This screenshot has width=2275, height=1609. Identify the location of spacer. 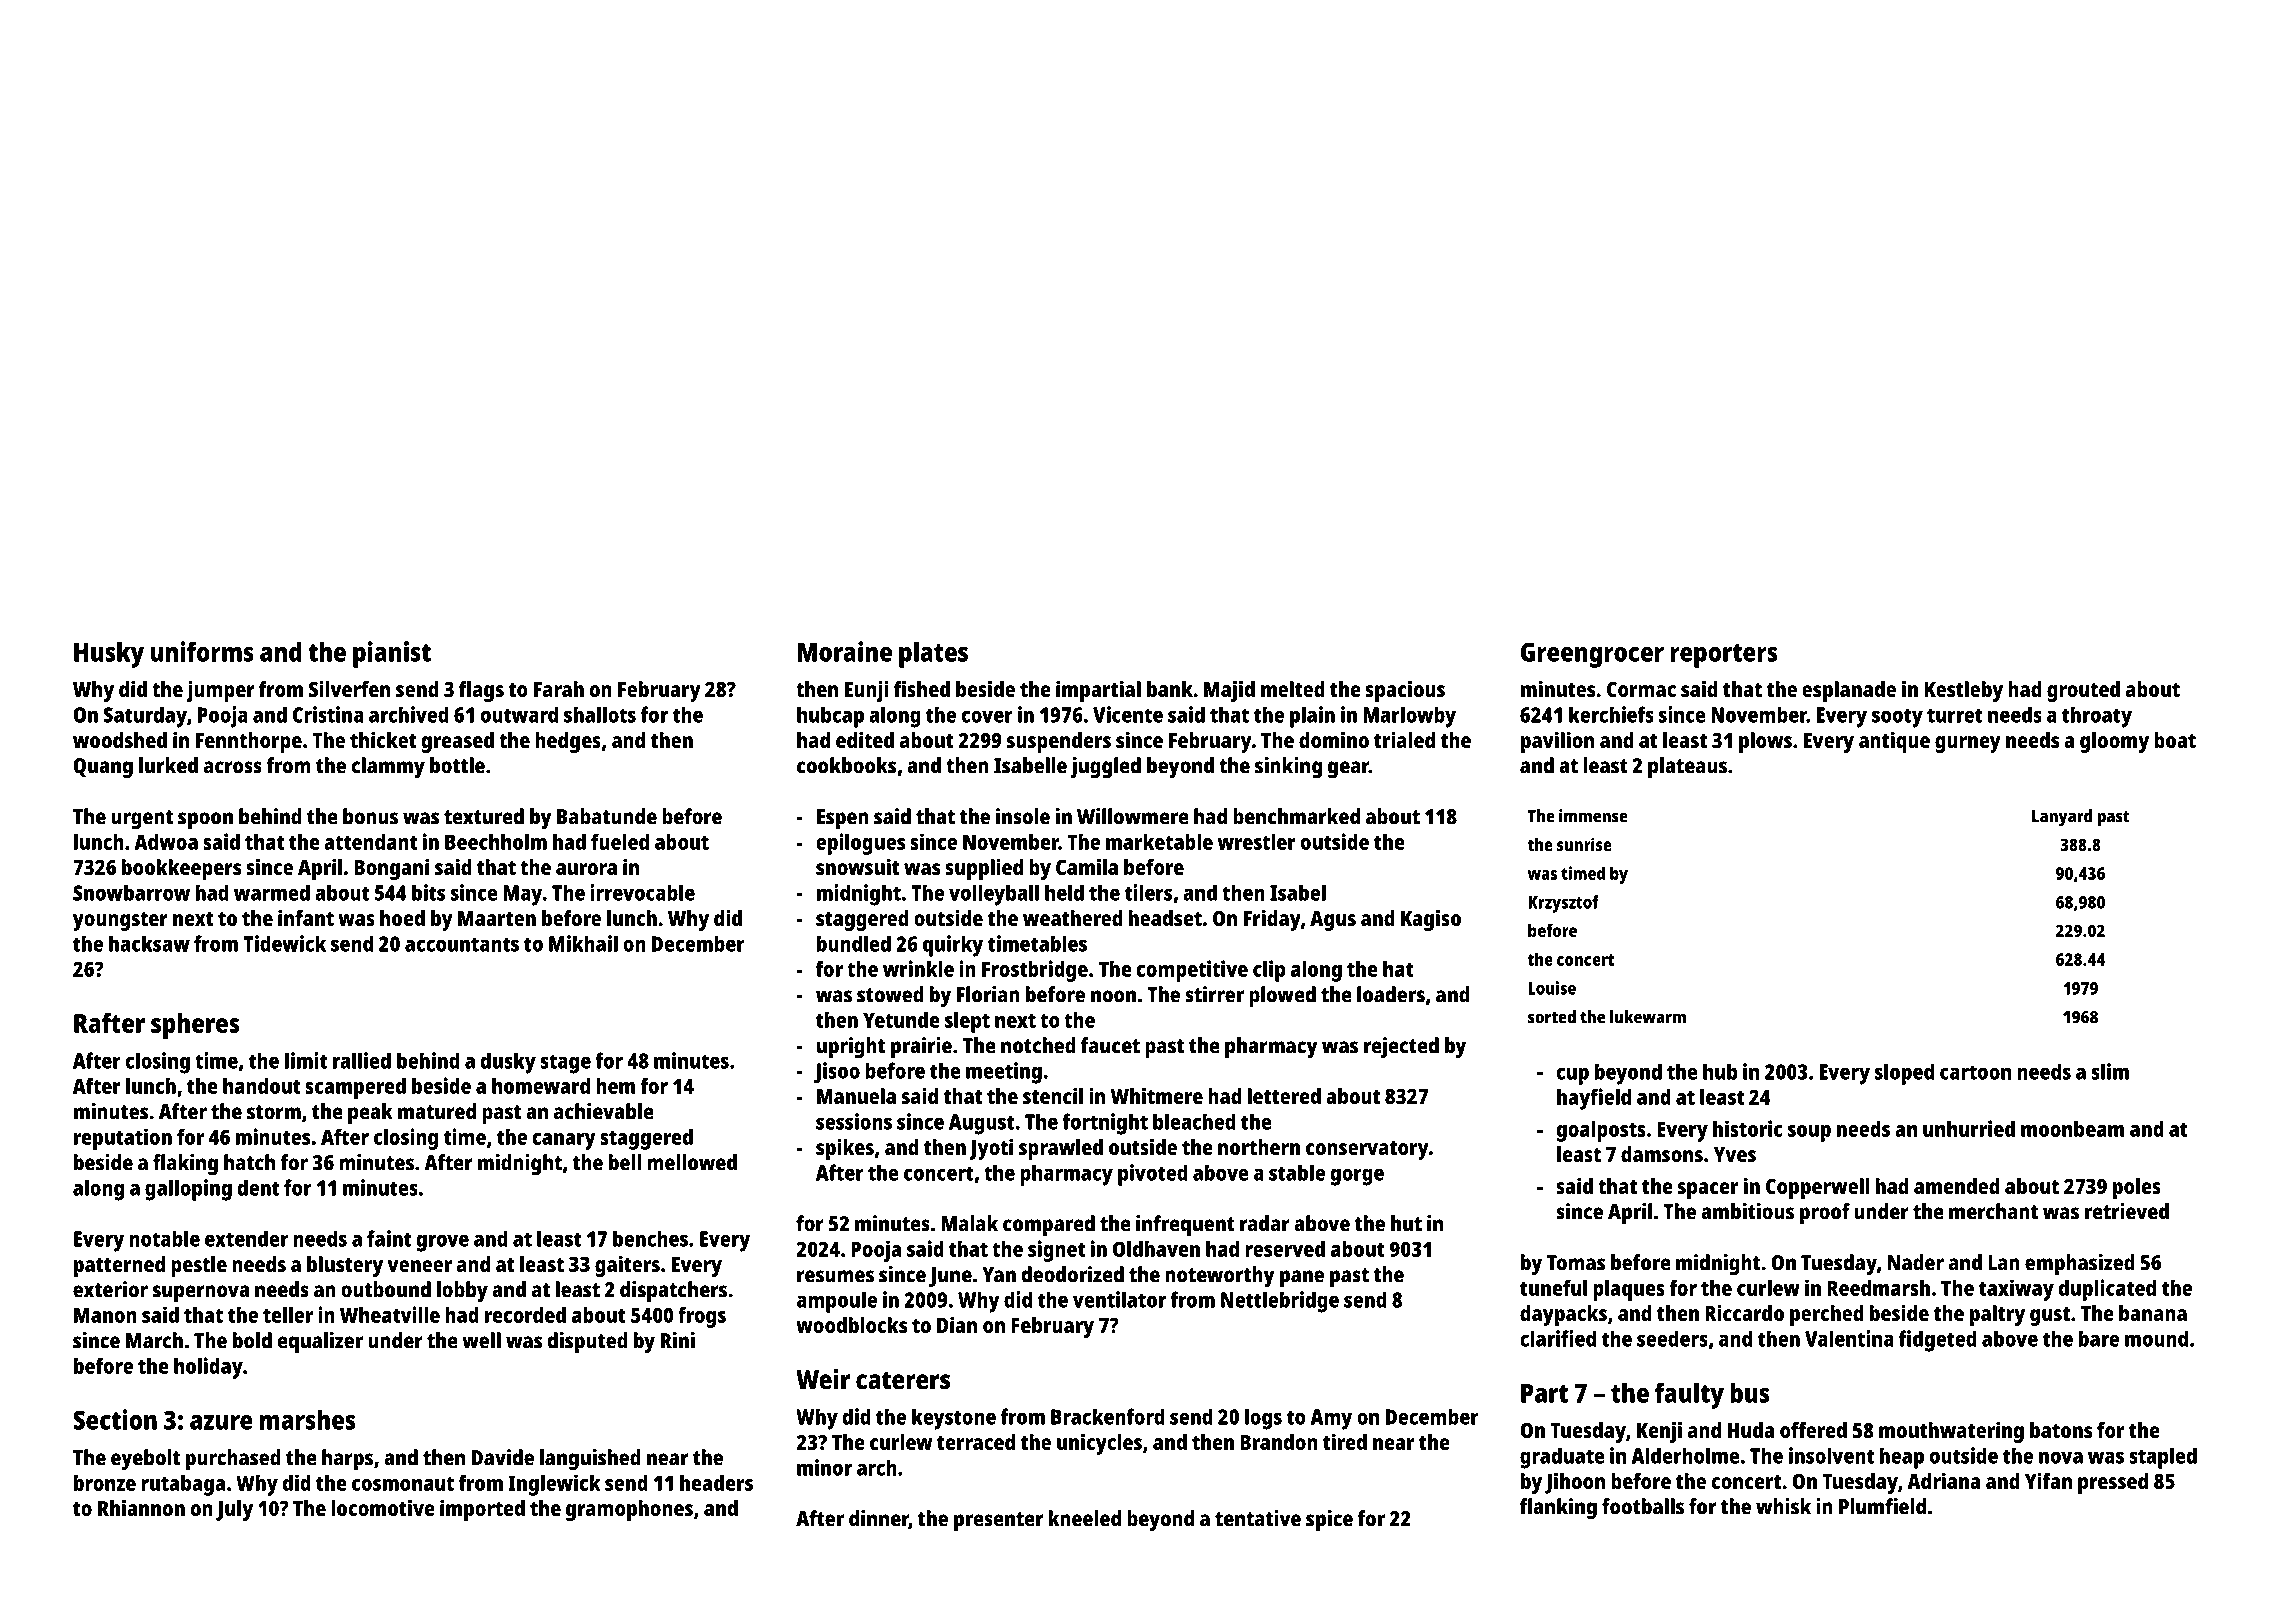
(1708, 1190).
